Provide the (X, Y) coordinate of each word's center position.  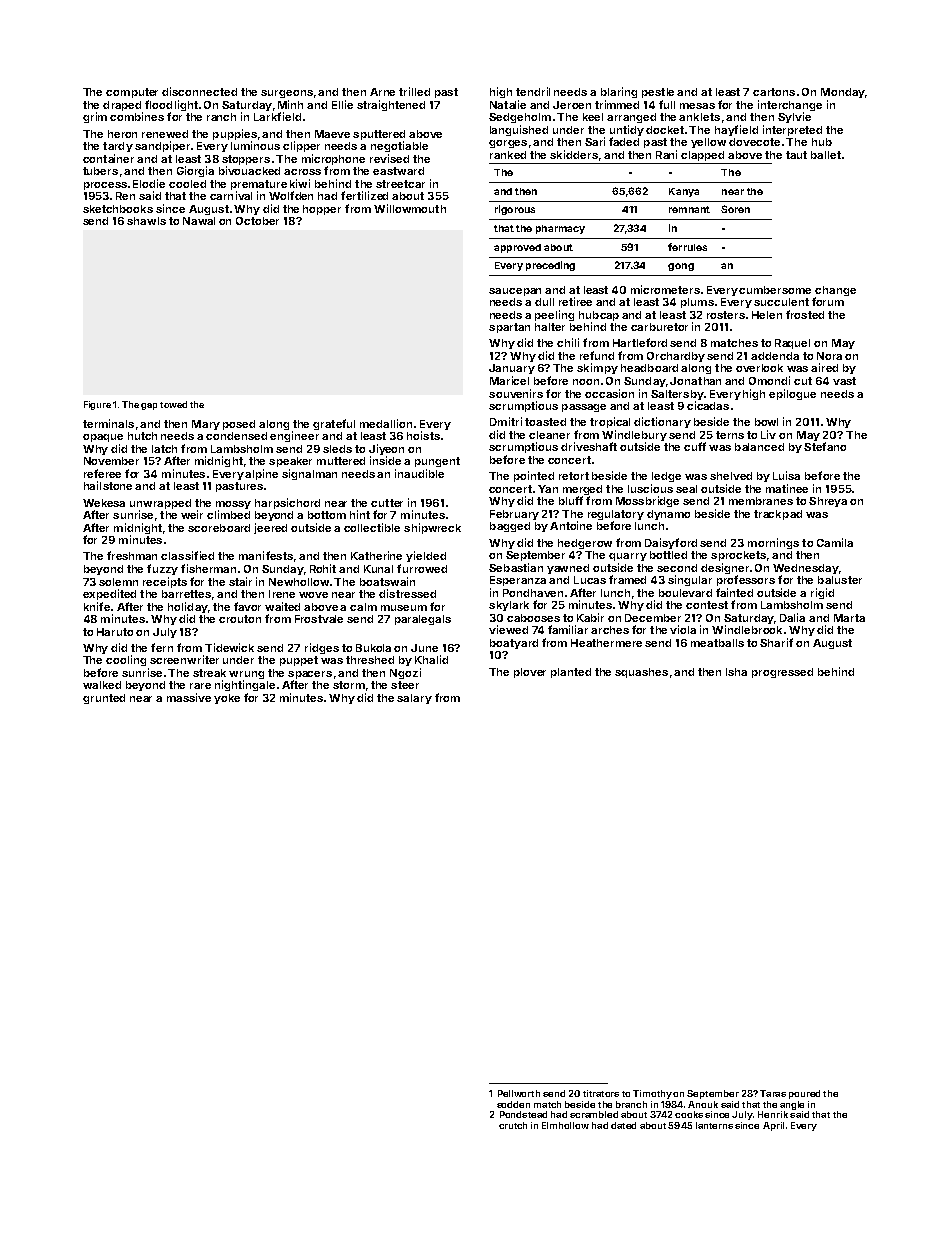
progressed (782, 673)
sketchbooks (118, 209)
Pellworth (519, 1093)
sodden (513, 1104)
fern (162, 647)
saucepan (515, 292)
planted (571, 673)
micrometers (665, 289)
